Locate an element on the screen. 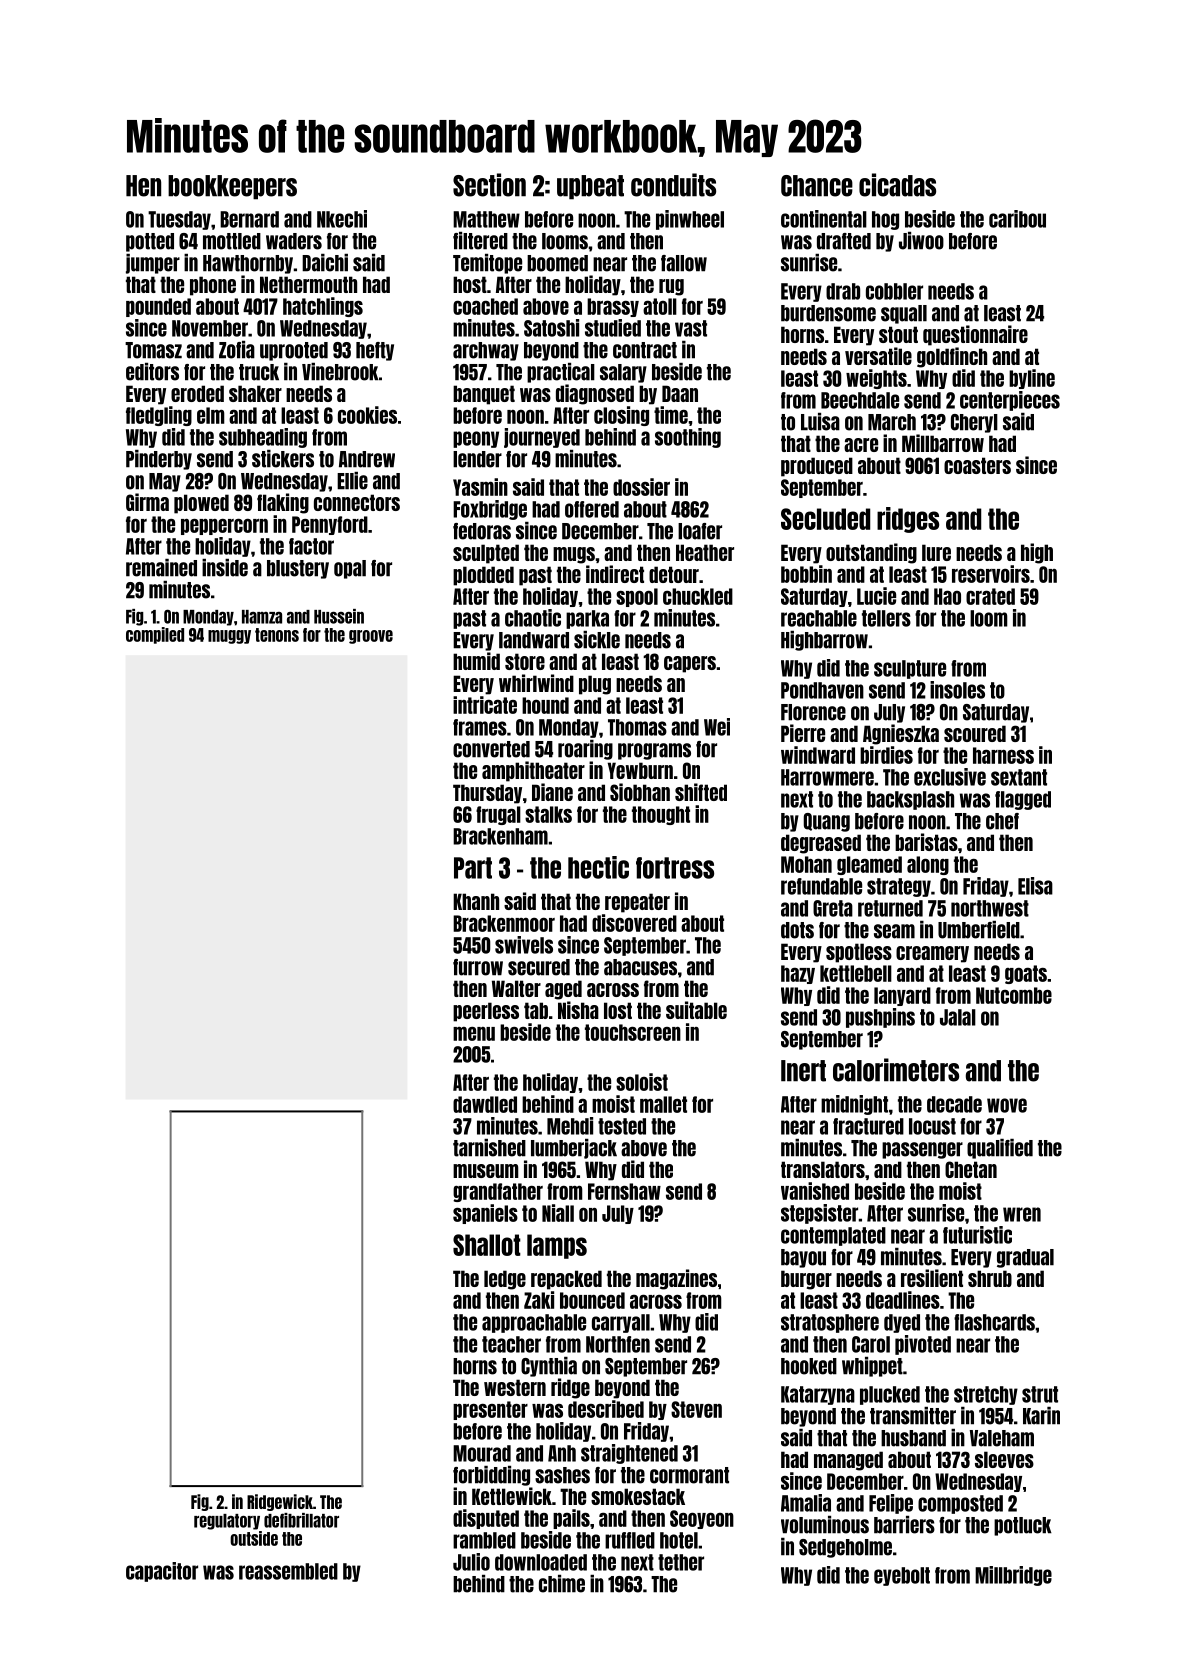 This screenshot has width=1188, height=1680. regulatory is located at coordinates (227, 1522).
